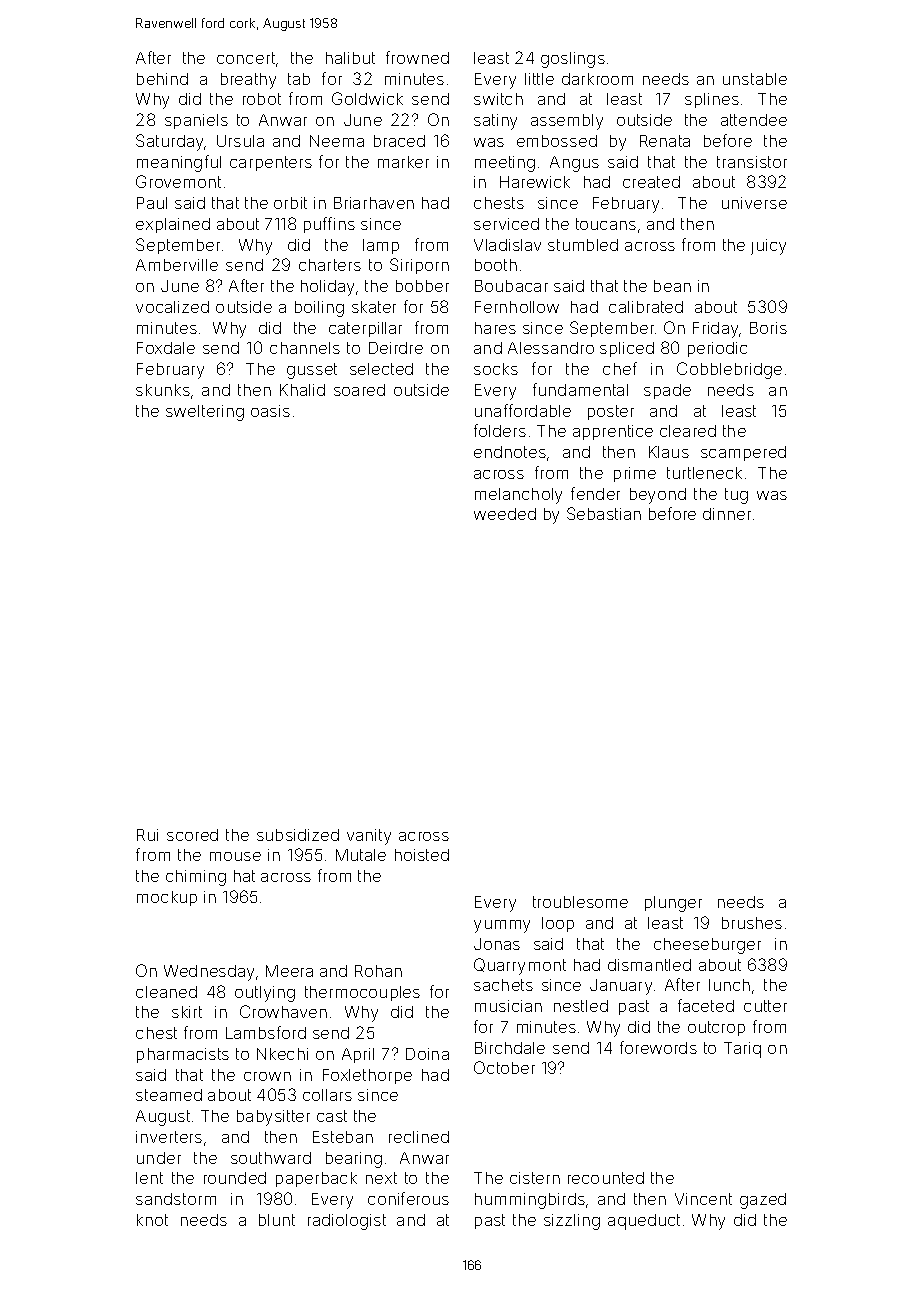  What do you see at coordinates (727, 514) in the document?
I see `dinner` at bounding box center [727, 514].
